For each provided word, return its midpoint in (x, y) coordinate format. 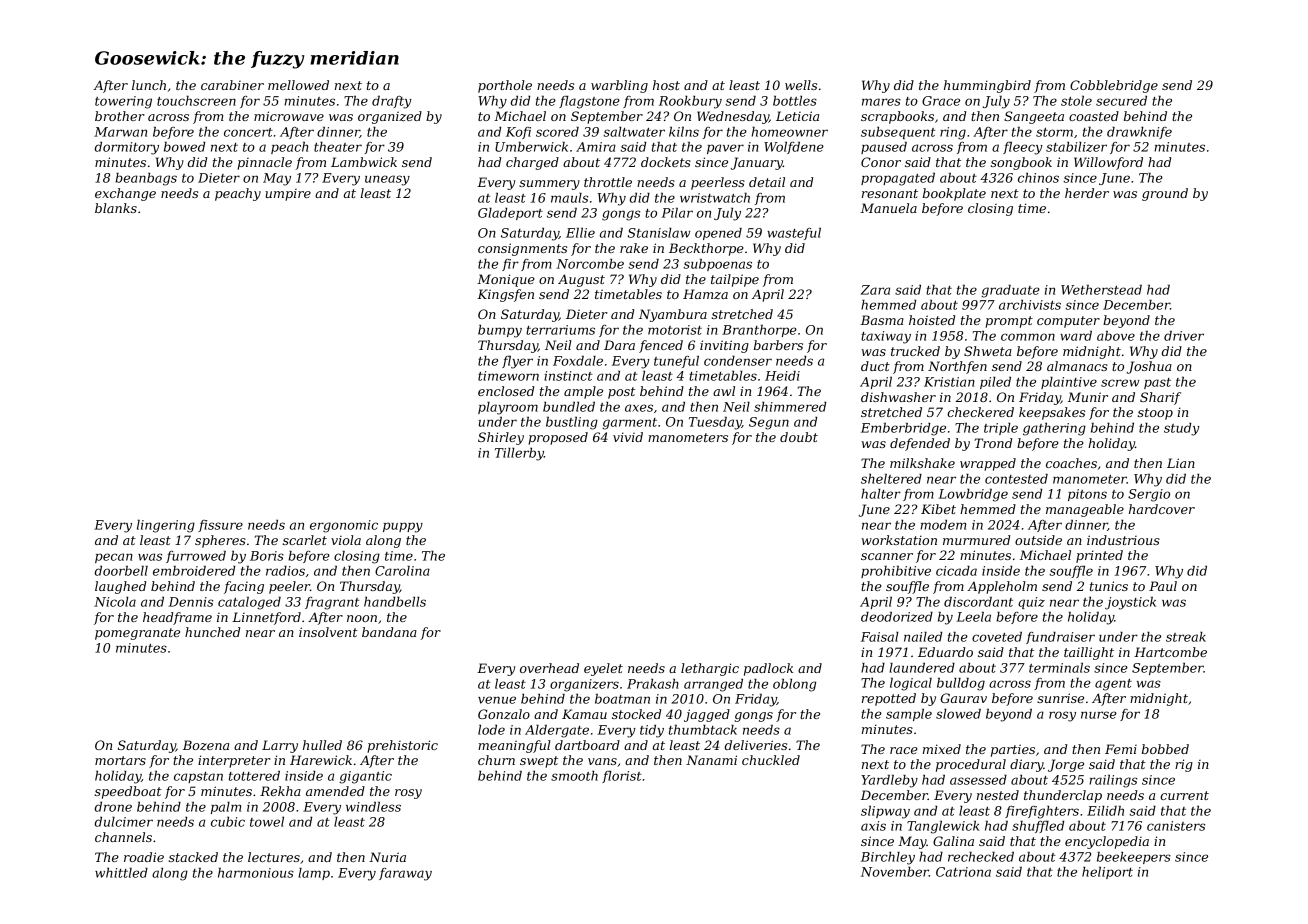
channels (123, 837)
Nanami (711, 760)
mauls (569, 198)
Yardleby (889, 781)
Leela (974, 617)
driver (1184, 336)
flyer (517, 362)
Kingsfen (505, 295)
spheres (220, 541)
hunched (212, 632)
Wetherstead (1101, 290)
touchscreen (196, 101)
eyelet (603, 669)
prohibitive (896, 572)
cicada (956, 571)
